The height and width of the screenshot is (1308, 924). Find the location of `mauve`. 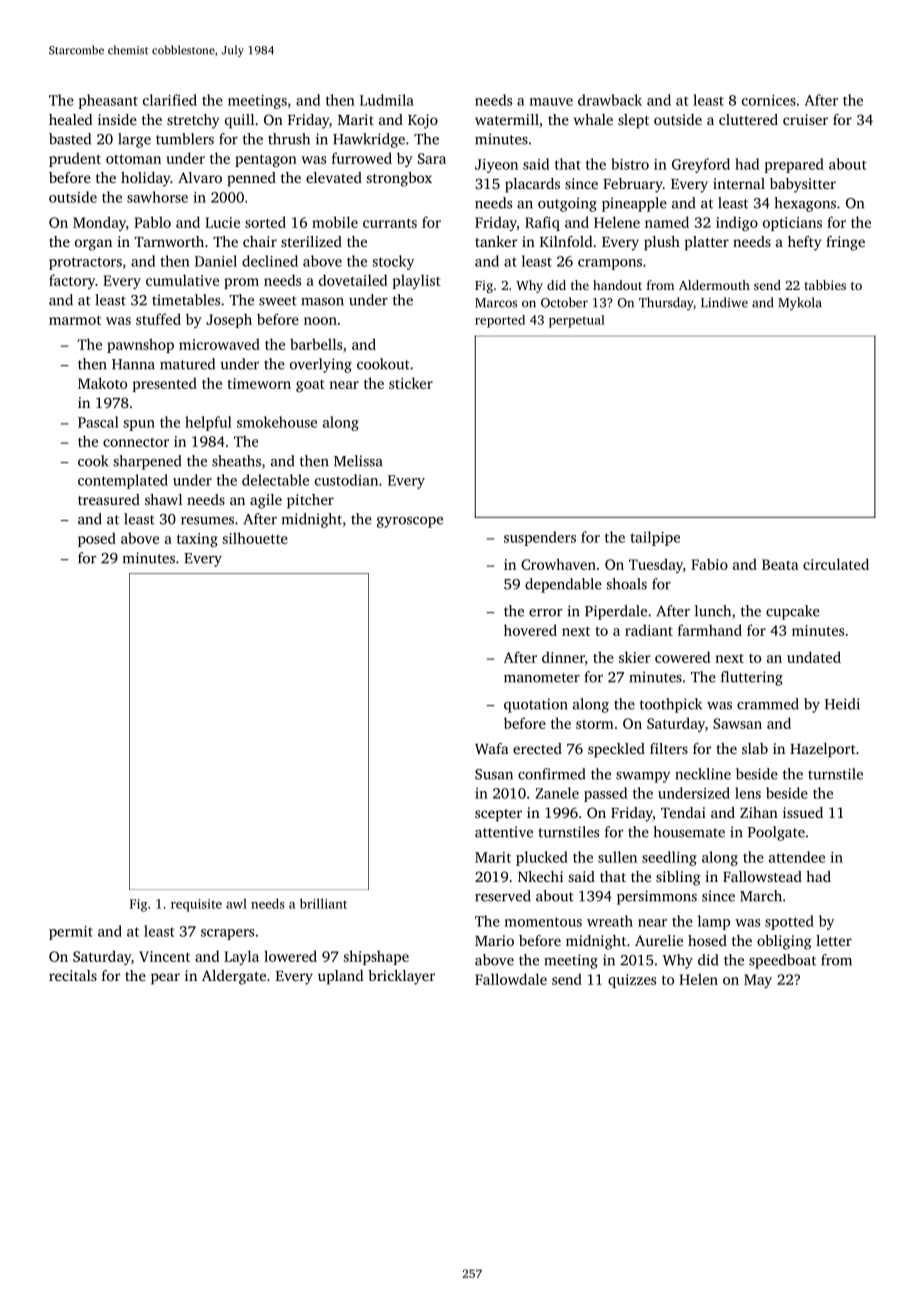

mauve is located at coordinates (551, 102).
